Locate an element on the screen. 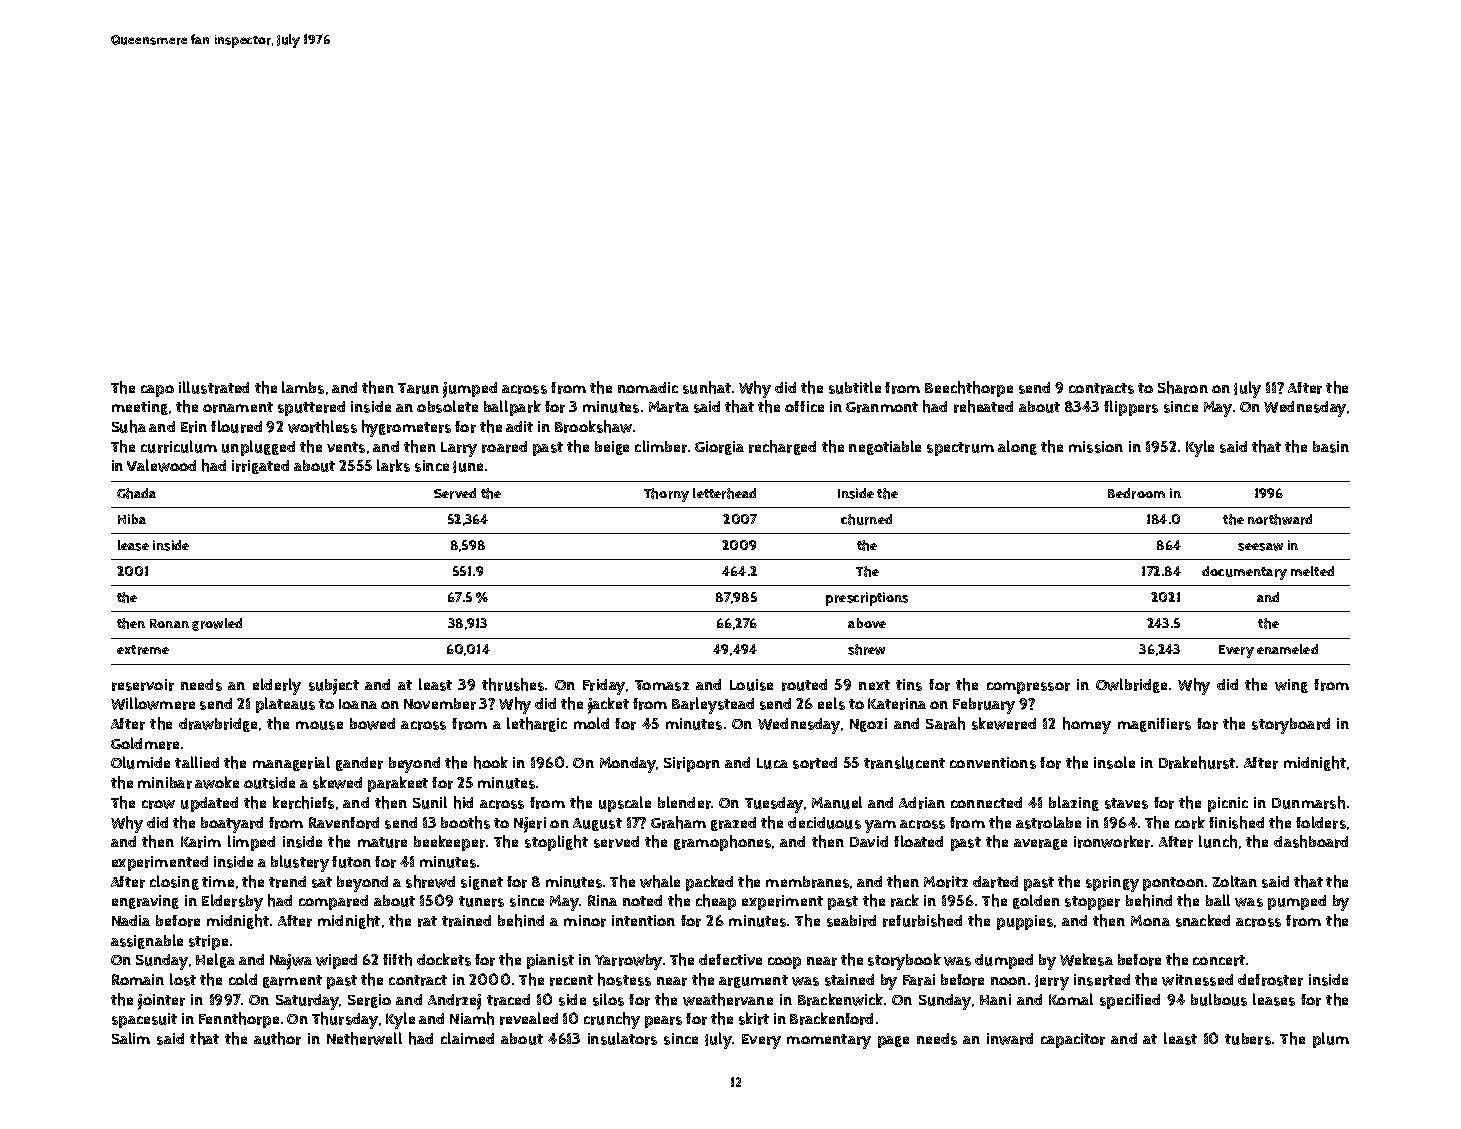 This screenshot has width=1461, height=1129. jumped is located at coordinates (470, 390).
